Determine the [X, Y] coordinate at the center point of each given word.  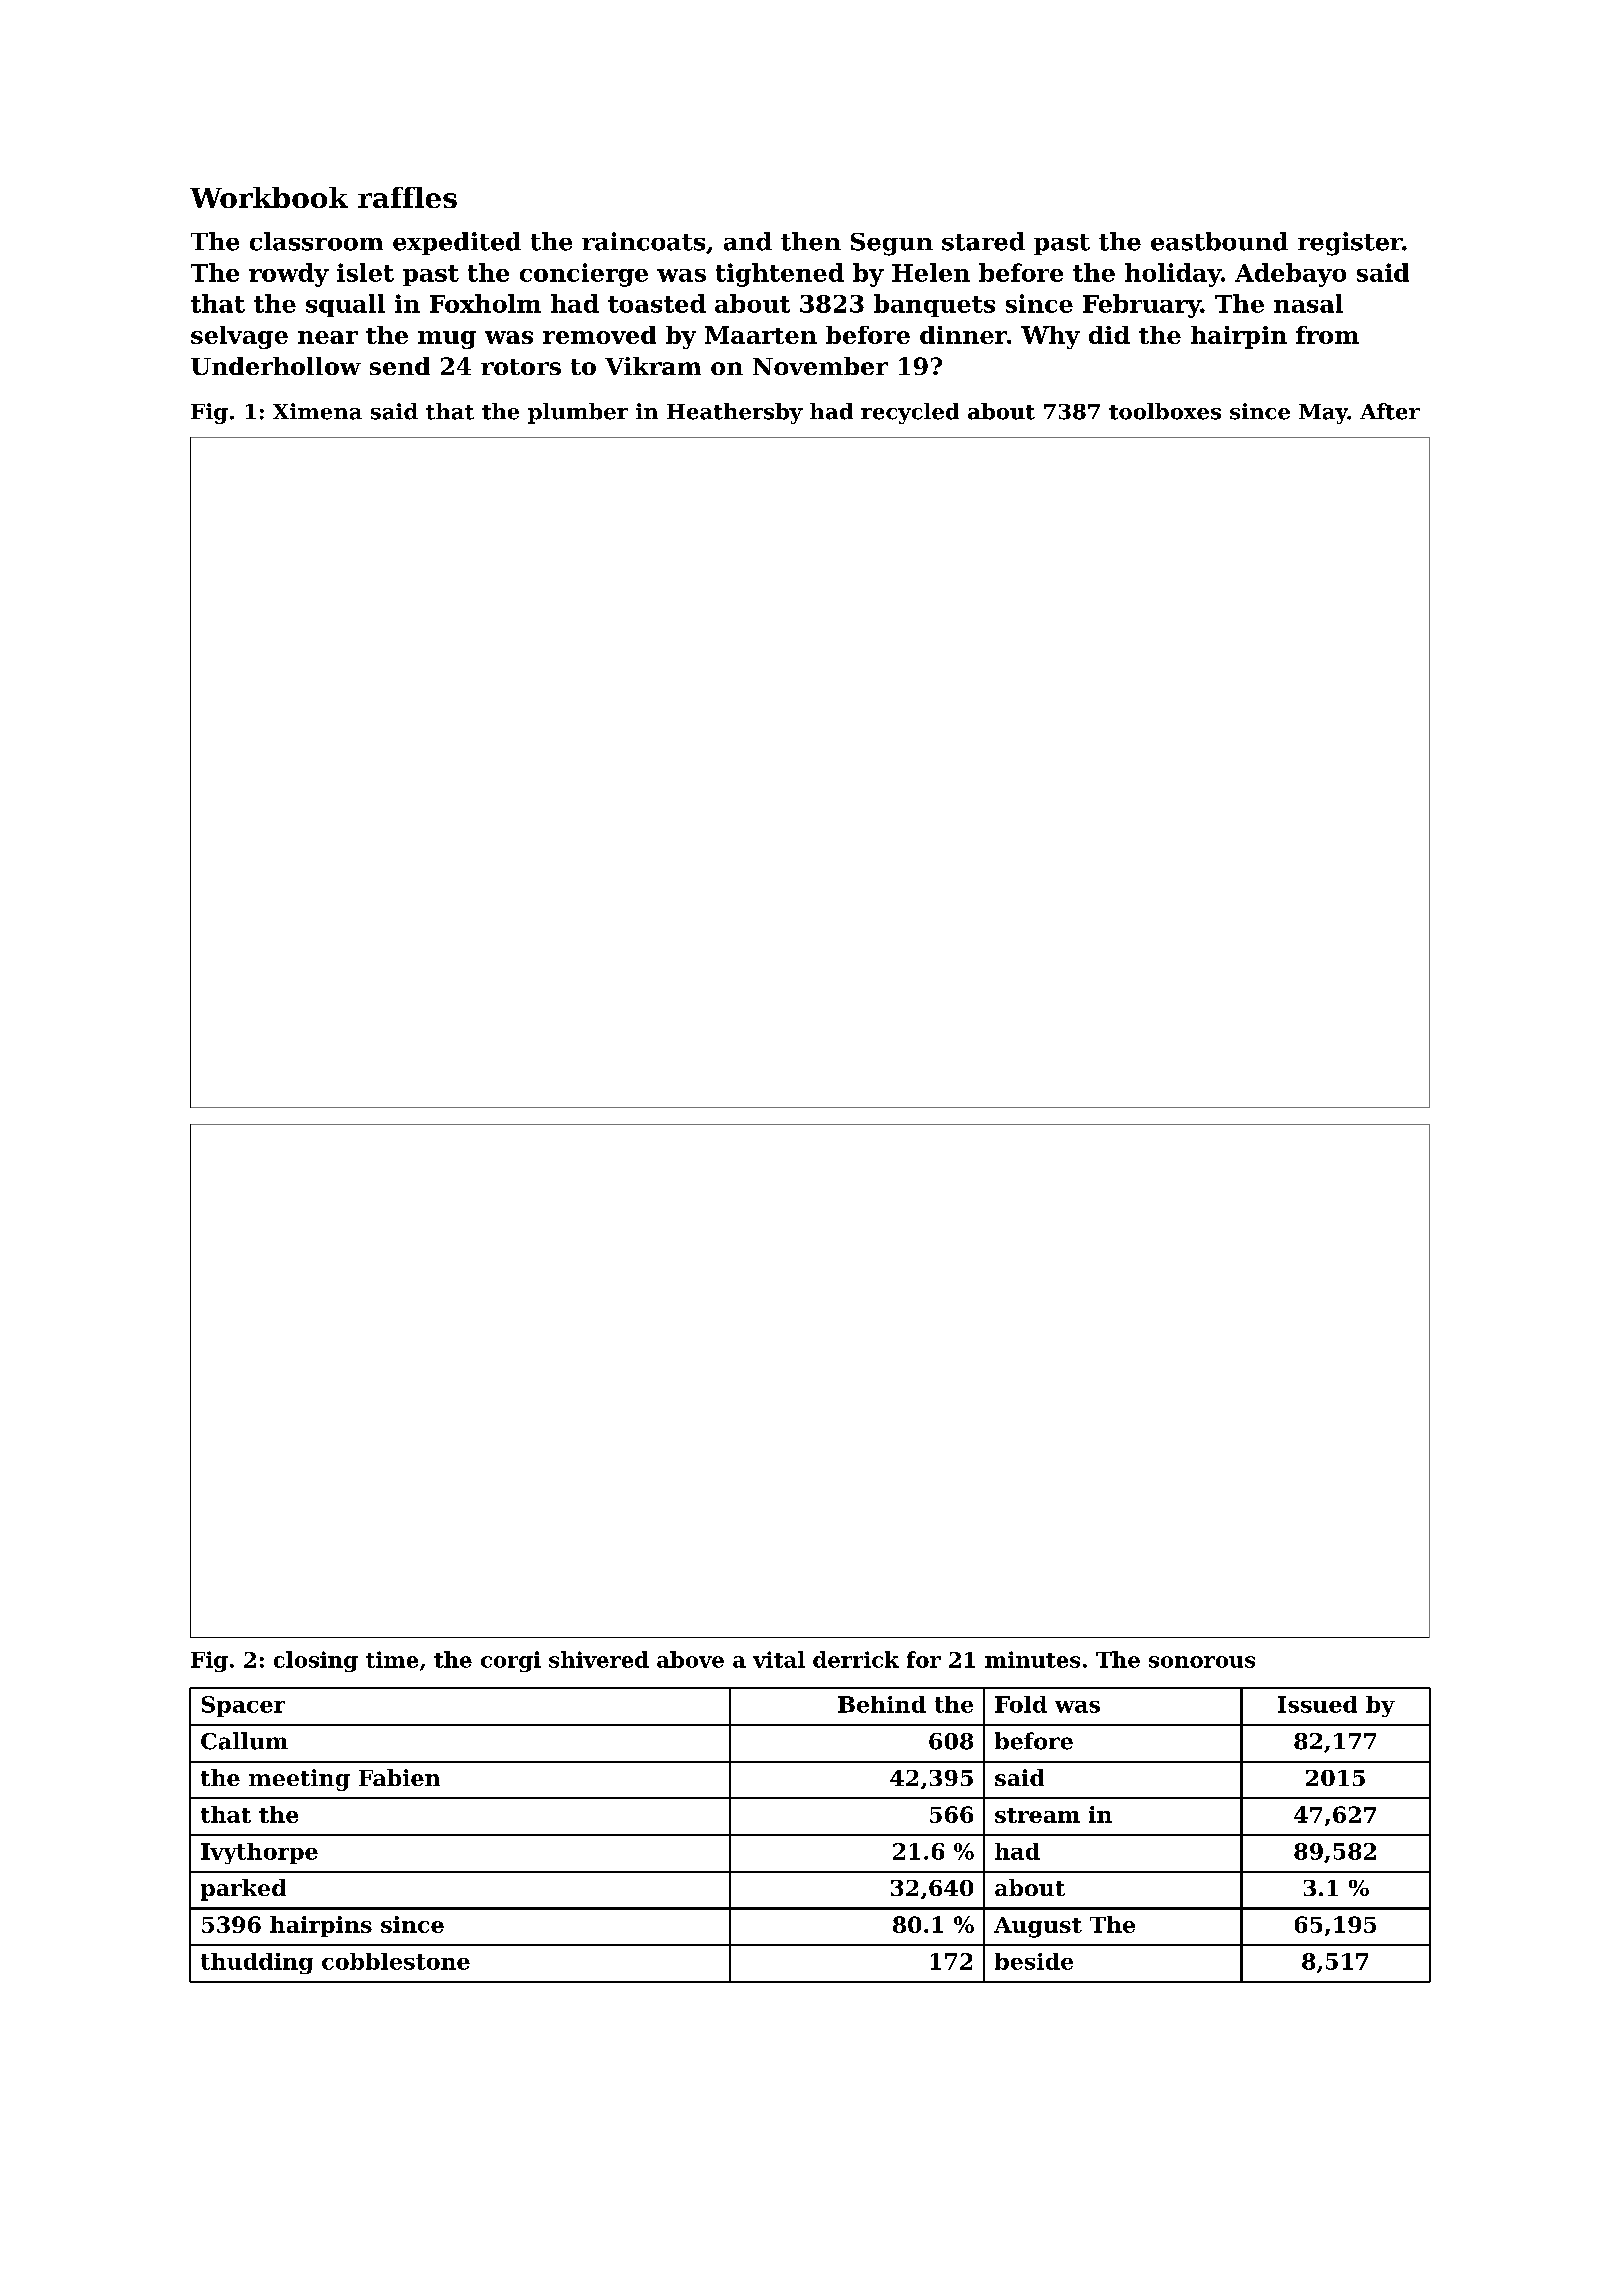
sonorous [1202, 1662]
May [1323, 414]
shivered [599, 1659]
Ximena [317, 411]
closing [316, 1661]
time [392, 1659]
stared [983, 241]
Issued [1317, 1704]
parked [243, 1890]
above [690, 1659]
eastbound [1219, 241]
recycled [910, 413]
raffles [407, 197]
